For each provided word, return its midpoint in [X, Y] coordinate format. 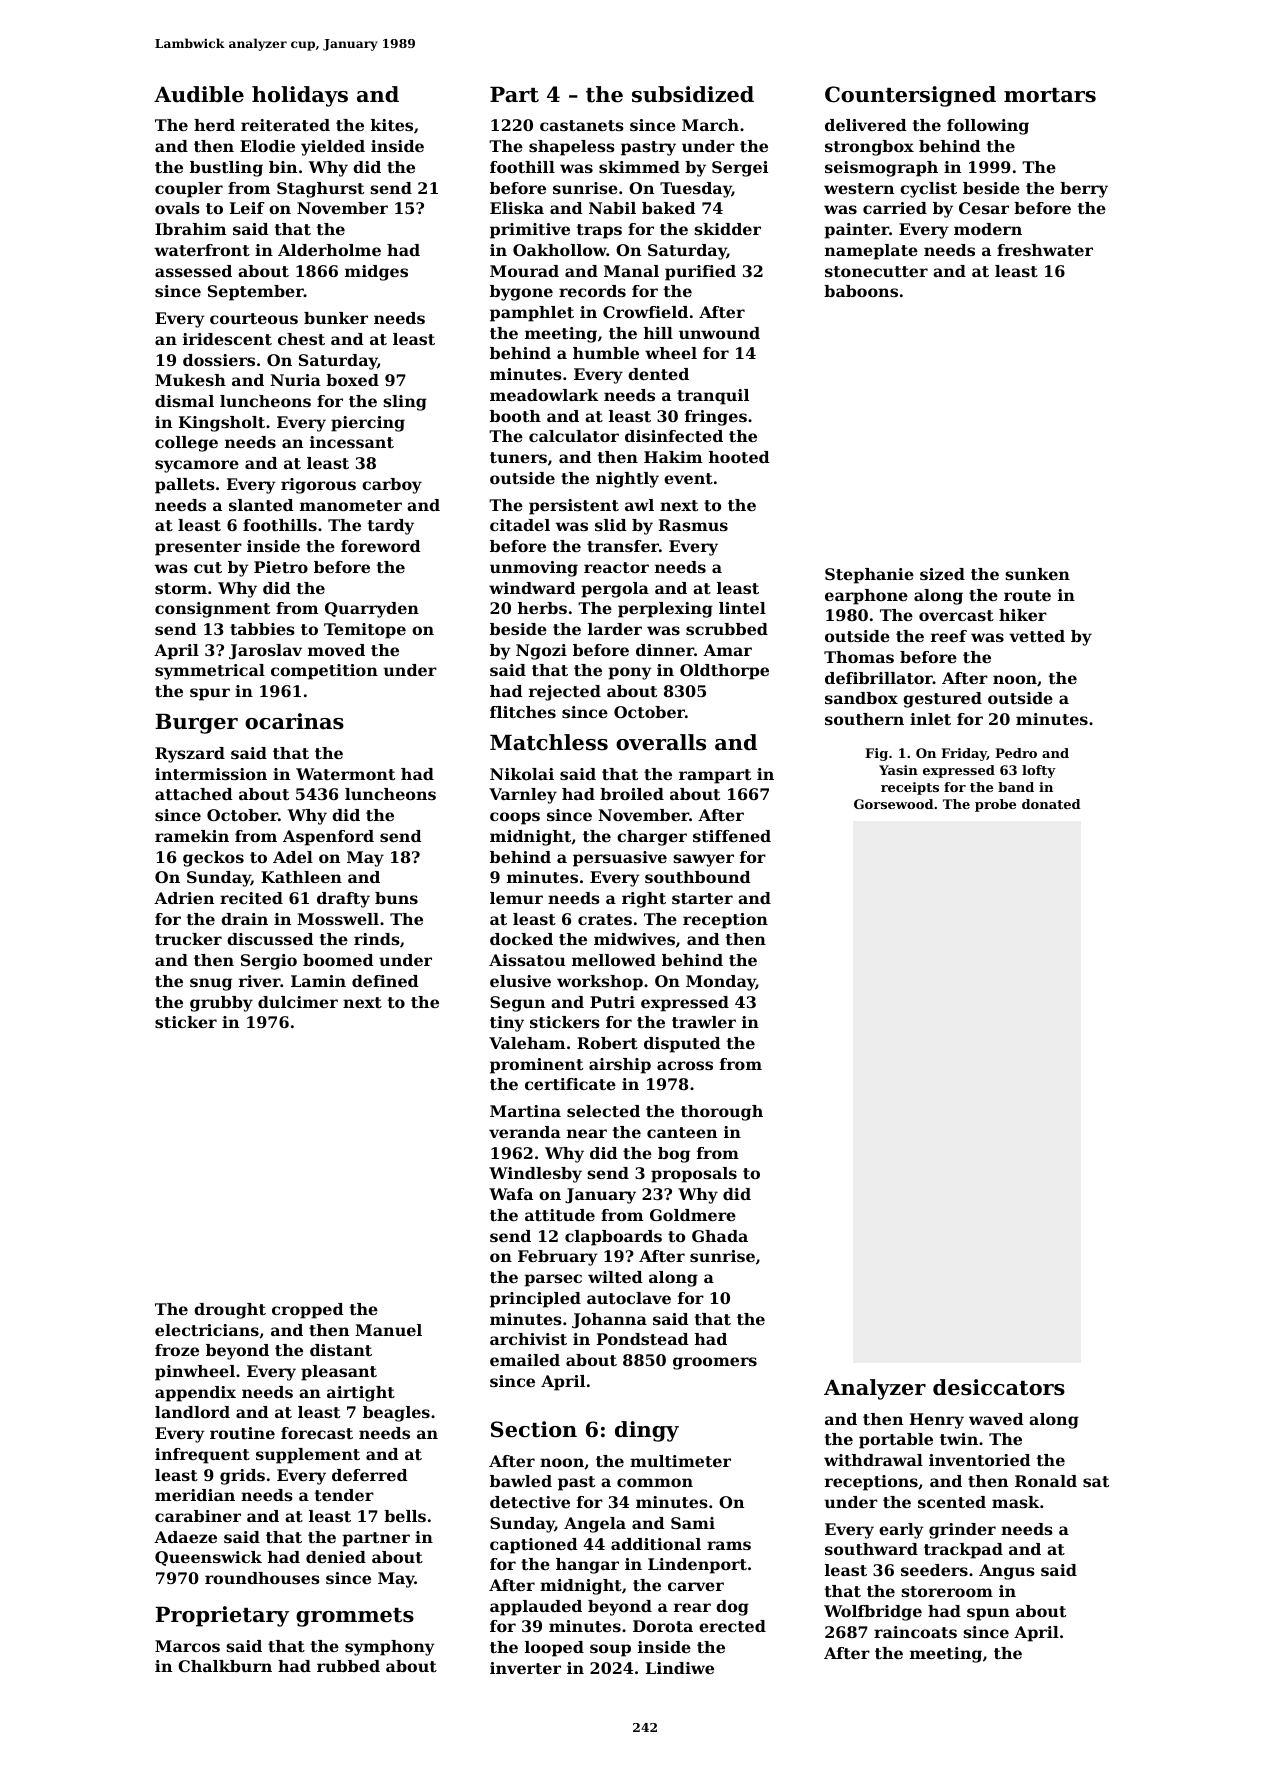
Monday [721, 983]
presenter [198, 548]
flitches [523, 712]
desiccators [999, 1387]
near [587, 1133]
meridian [195, 1495]
